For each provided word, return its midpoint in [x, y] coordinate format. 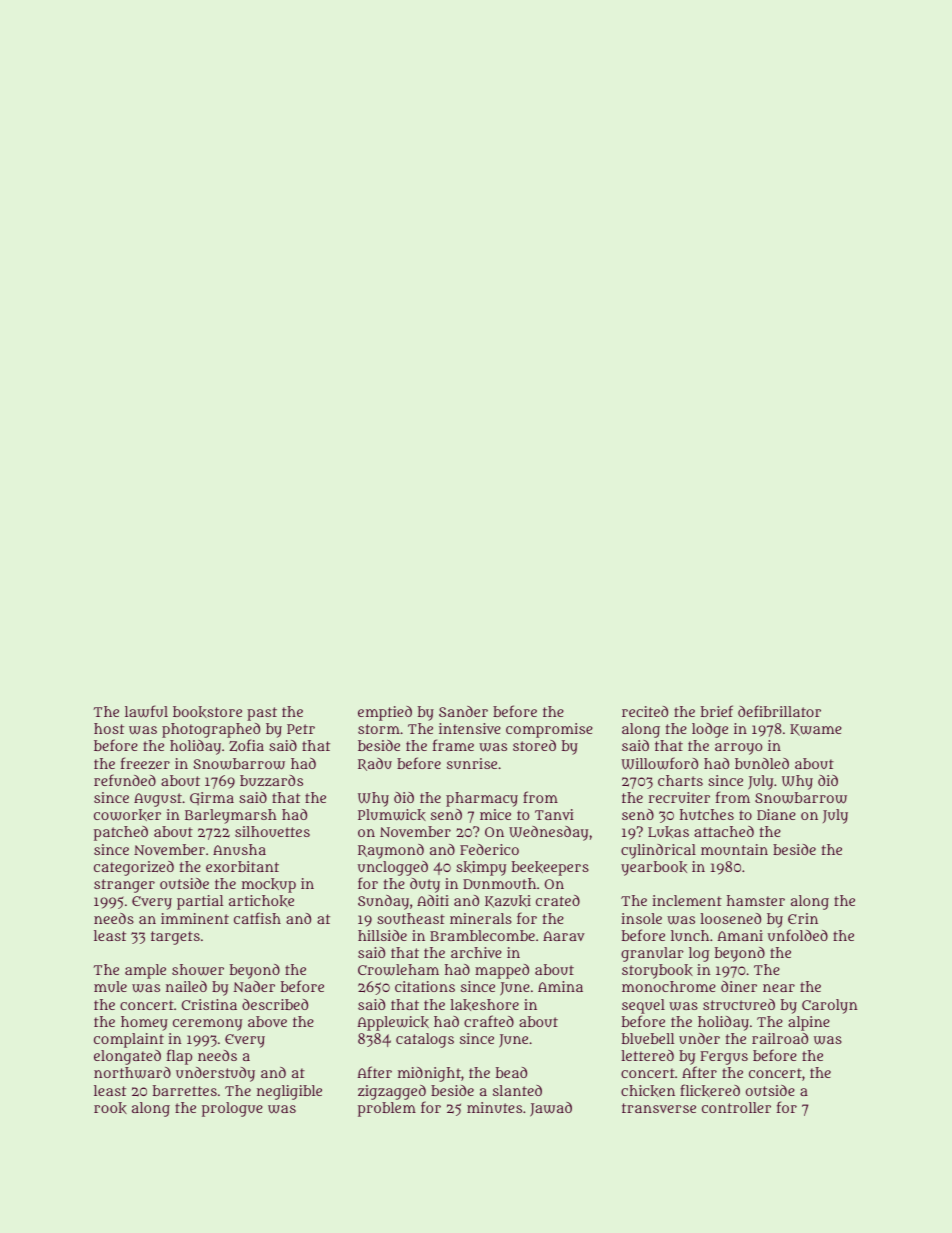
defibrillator [779, 711]
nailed [186, 986]
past [262, 714]
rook [110, 1108]
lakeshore [484, 1005]
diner [739, 986]
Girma [212, 798]
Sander [463, 711]
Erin [803, 918]
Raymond [391, 851]
